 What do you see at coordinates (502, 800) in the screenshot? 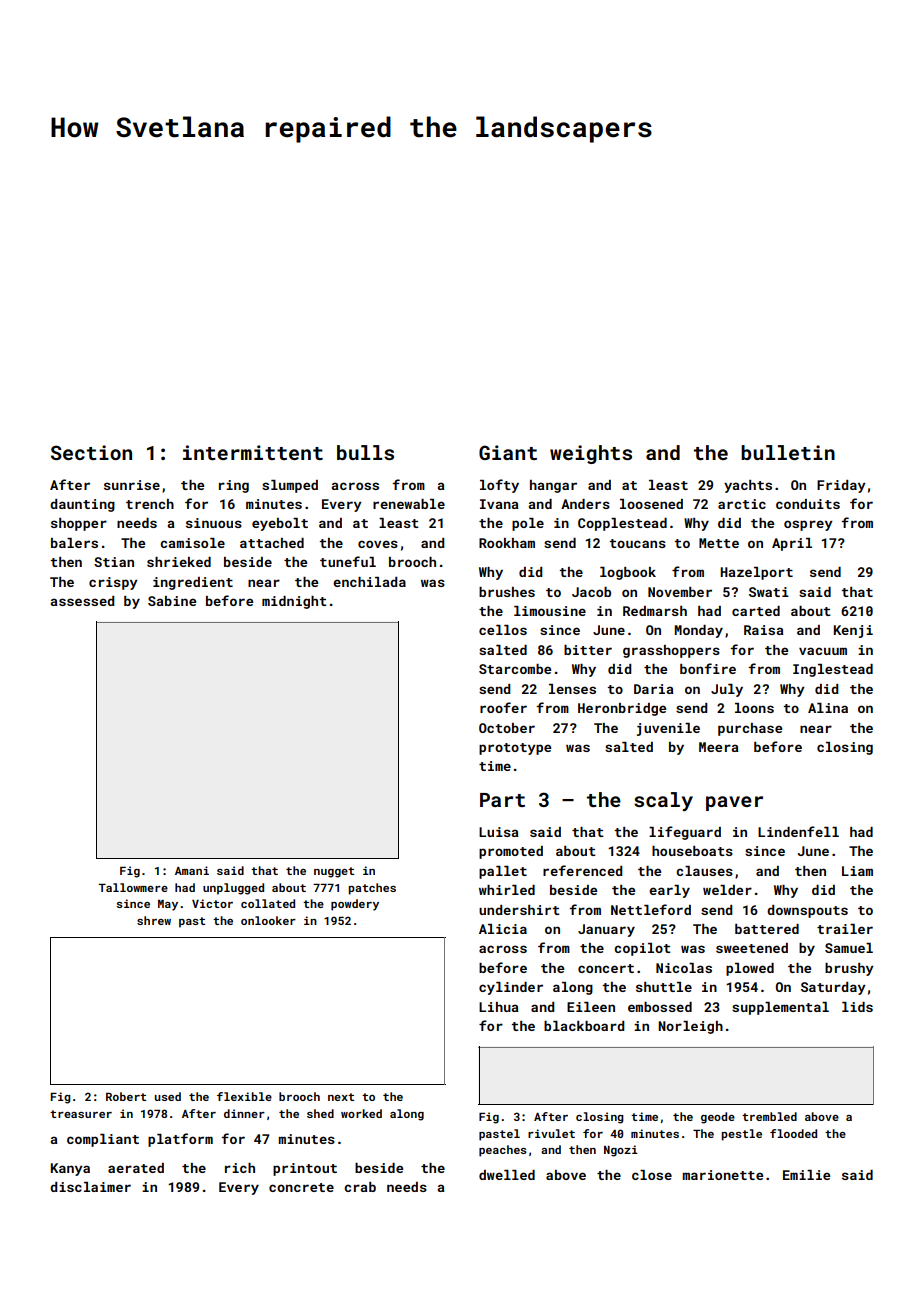
I see `Part` at bounding box center [502, 800].
